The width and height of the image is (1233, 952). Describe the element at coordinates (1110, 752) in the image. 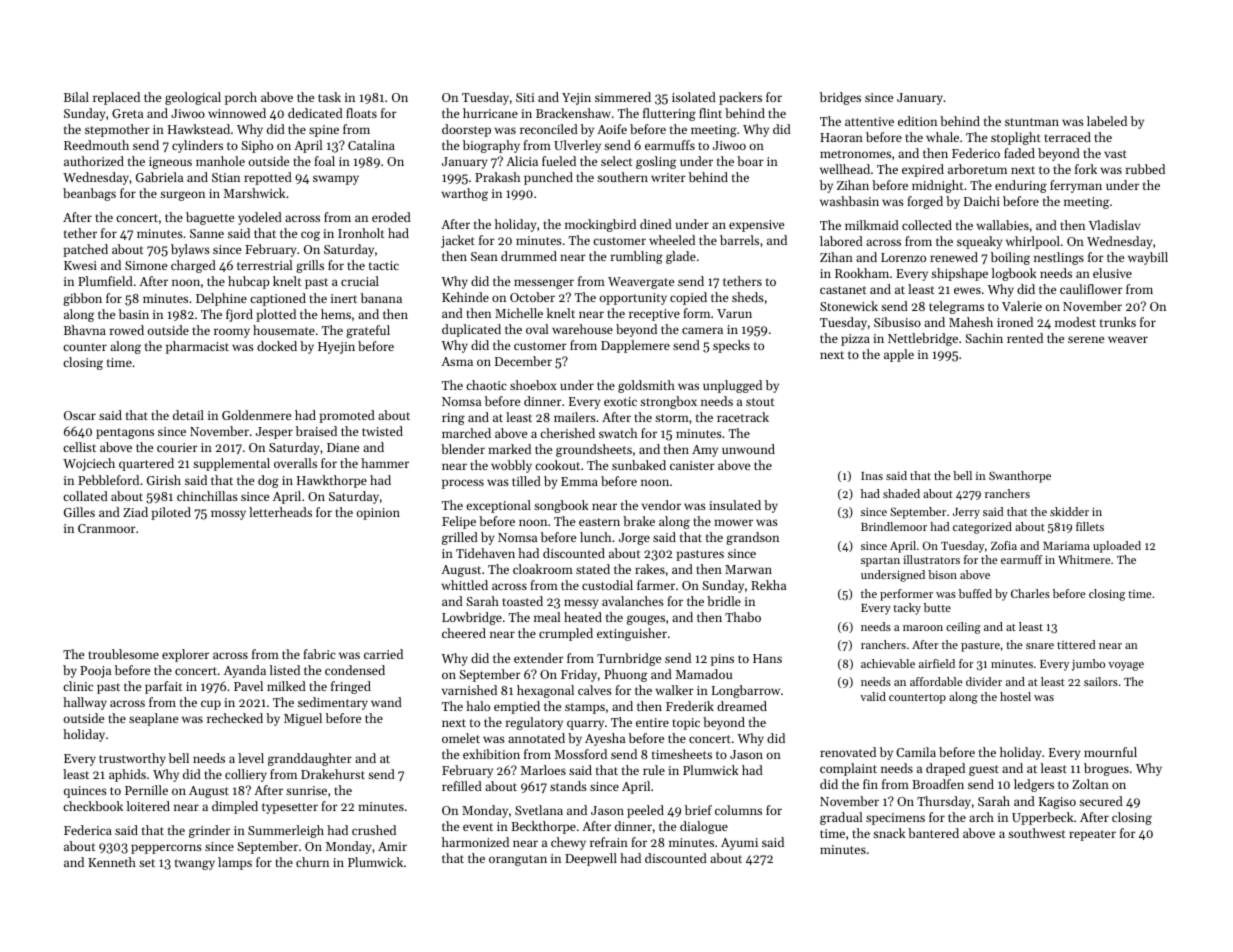

I see `mournful` at that location.
